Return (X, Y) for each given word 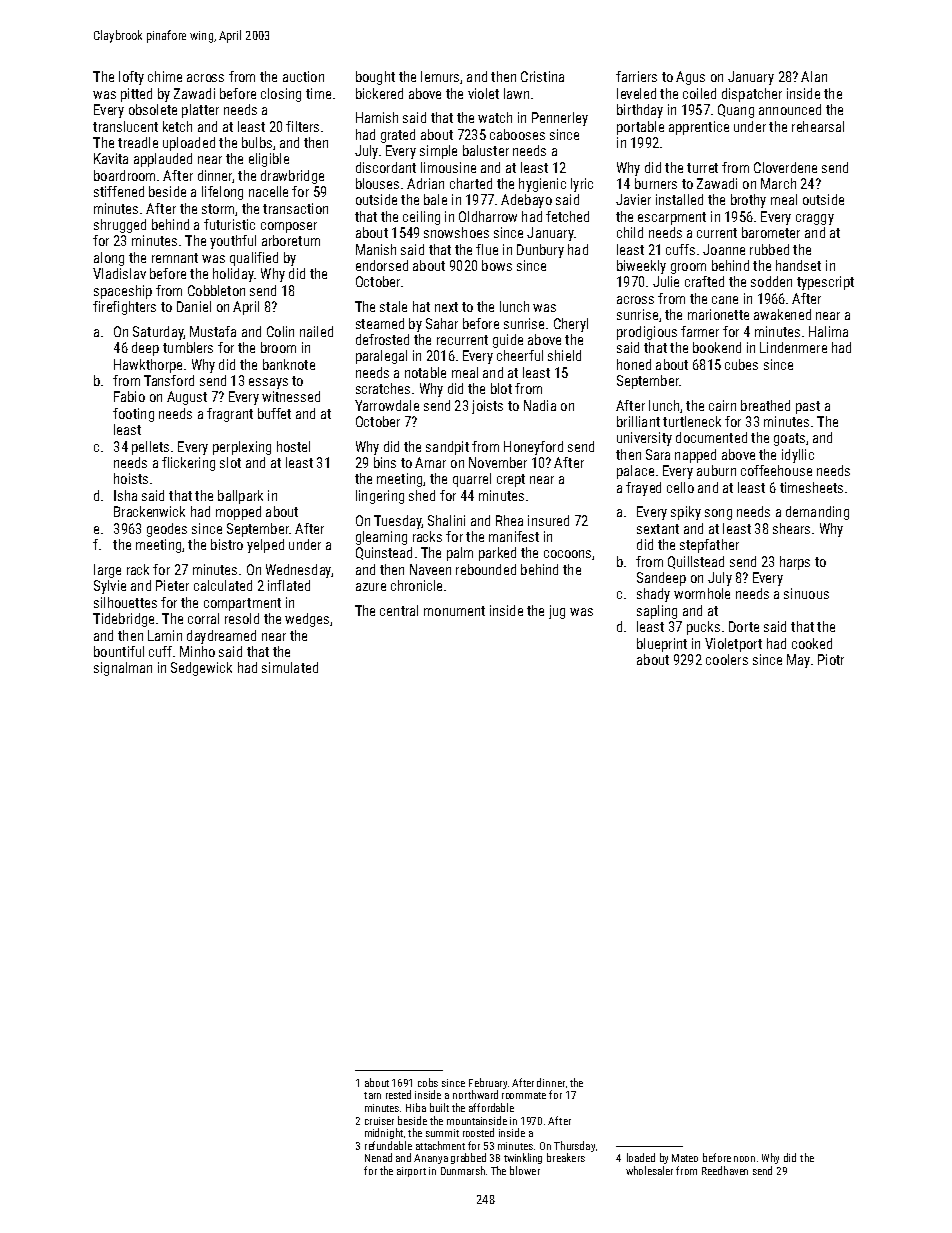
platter (200, 111)
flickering (188, 464)
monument (454, 611)
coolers (727, 659)
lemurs (440, 76)
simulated (290, 667)
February (488, 1083)
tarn (372, 1095)
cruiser (379, 1121)
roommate (524, 1095)
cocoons (567, 554)
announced (790, 109)
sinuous (806, 593)
